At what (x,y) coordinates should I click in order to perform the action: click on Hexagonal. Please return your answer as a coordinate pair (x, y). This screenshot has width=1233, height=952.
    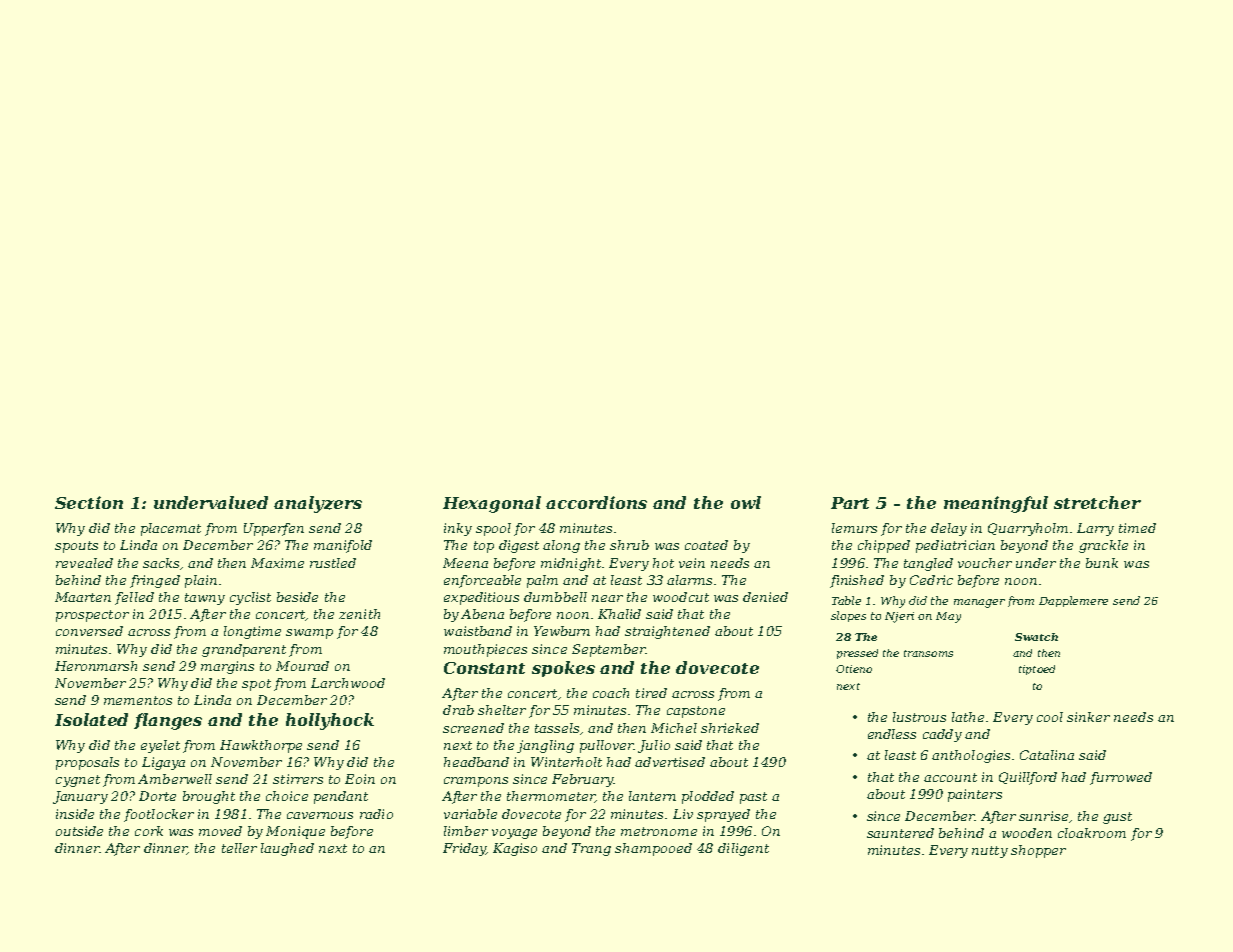
    Looking at the image, I should click on (492, 504).
